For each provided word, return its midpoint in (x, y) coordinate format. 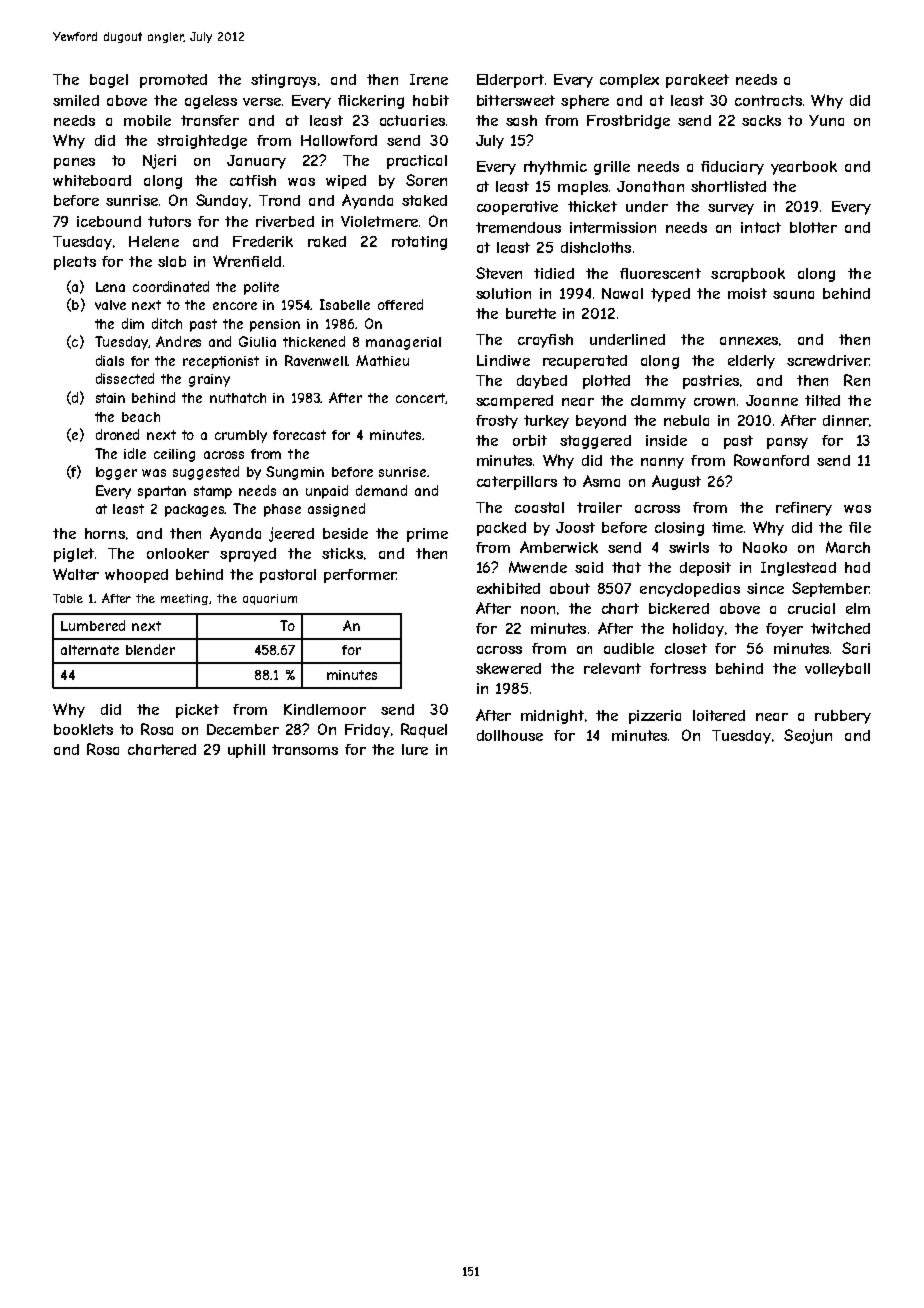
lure (415, 749)
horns (105, 533)
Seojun (808, 736)
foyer (784, 630)
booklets (83, 729)
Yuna (826, 120)
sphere (585, 102)
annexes (749, 341)
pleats (75, 263)
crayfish (545, 341)
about (570, 588)
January (256, 162)
